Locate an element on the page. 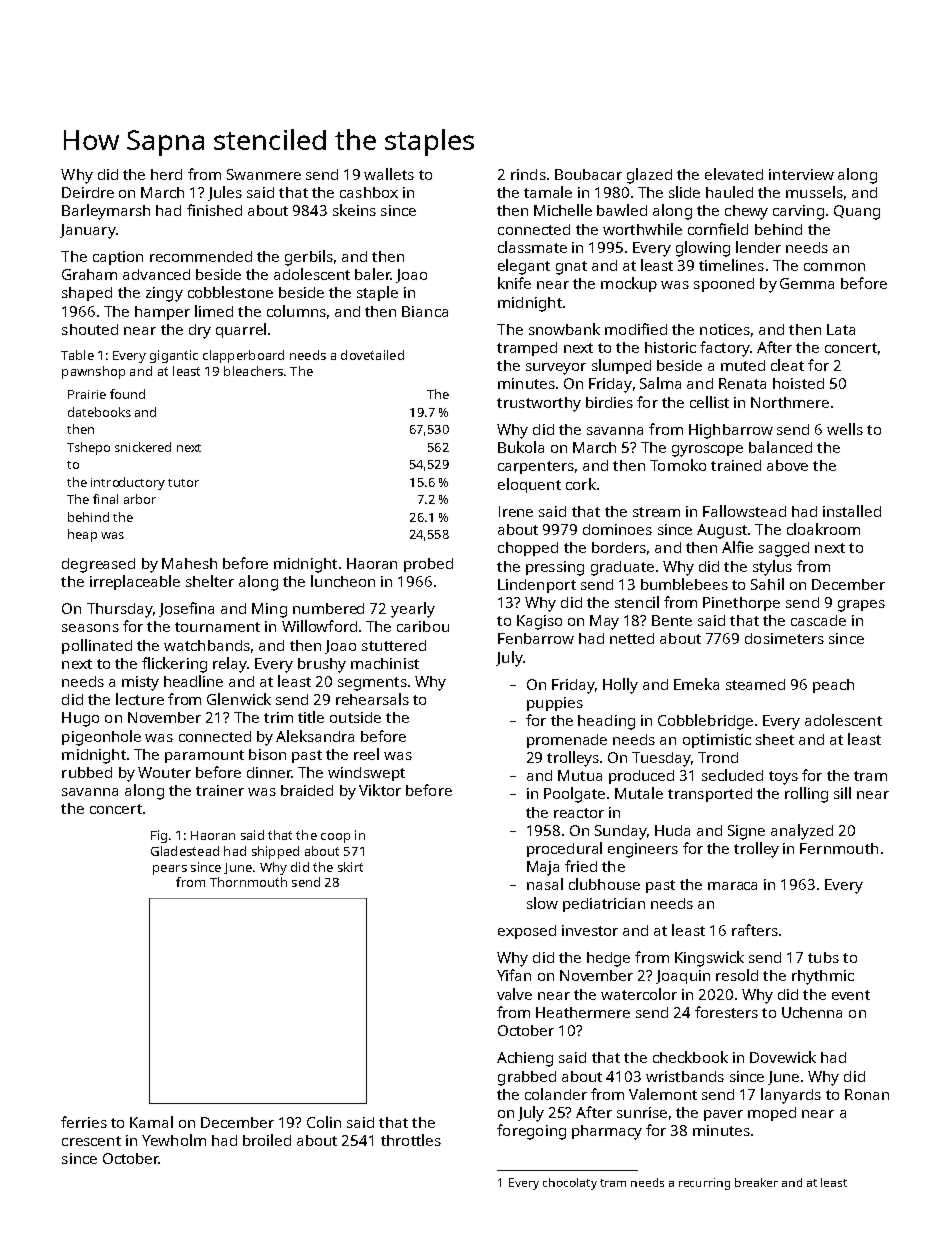 Image resolution: width=952 pixels, height=1233 pixels. sheet is located at coordinates (775, 739).
